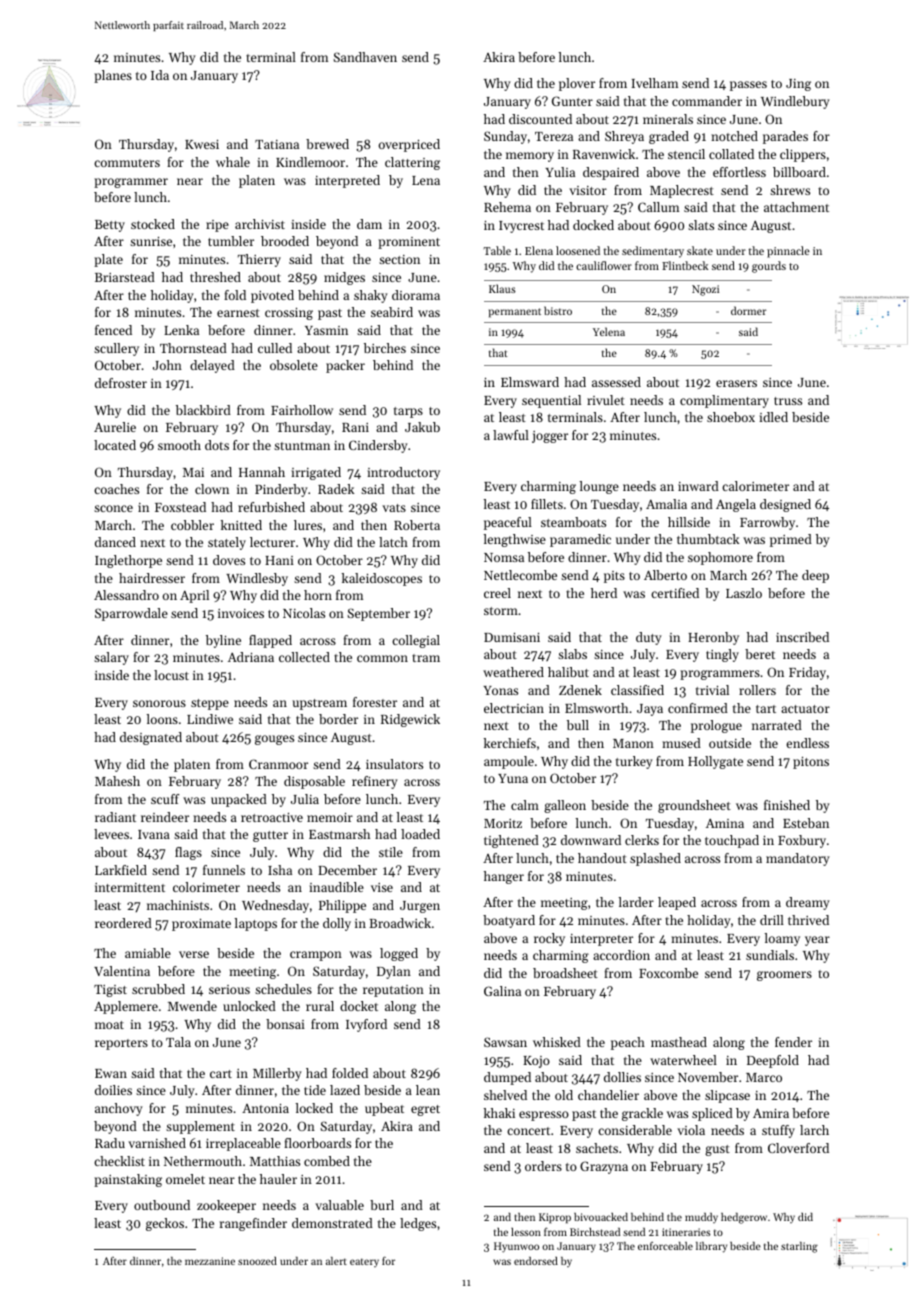  I want to click on espresso, so click(544, 1116).
